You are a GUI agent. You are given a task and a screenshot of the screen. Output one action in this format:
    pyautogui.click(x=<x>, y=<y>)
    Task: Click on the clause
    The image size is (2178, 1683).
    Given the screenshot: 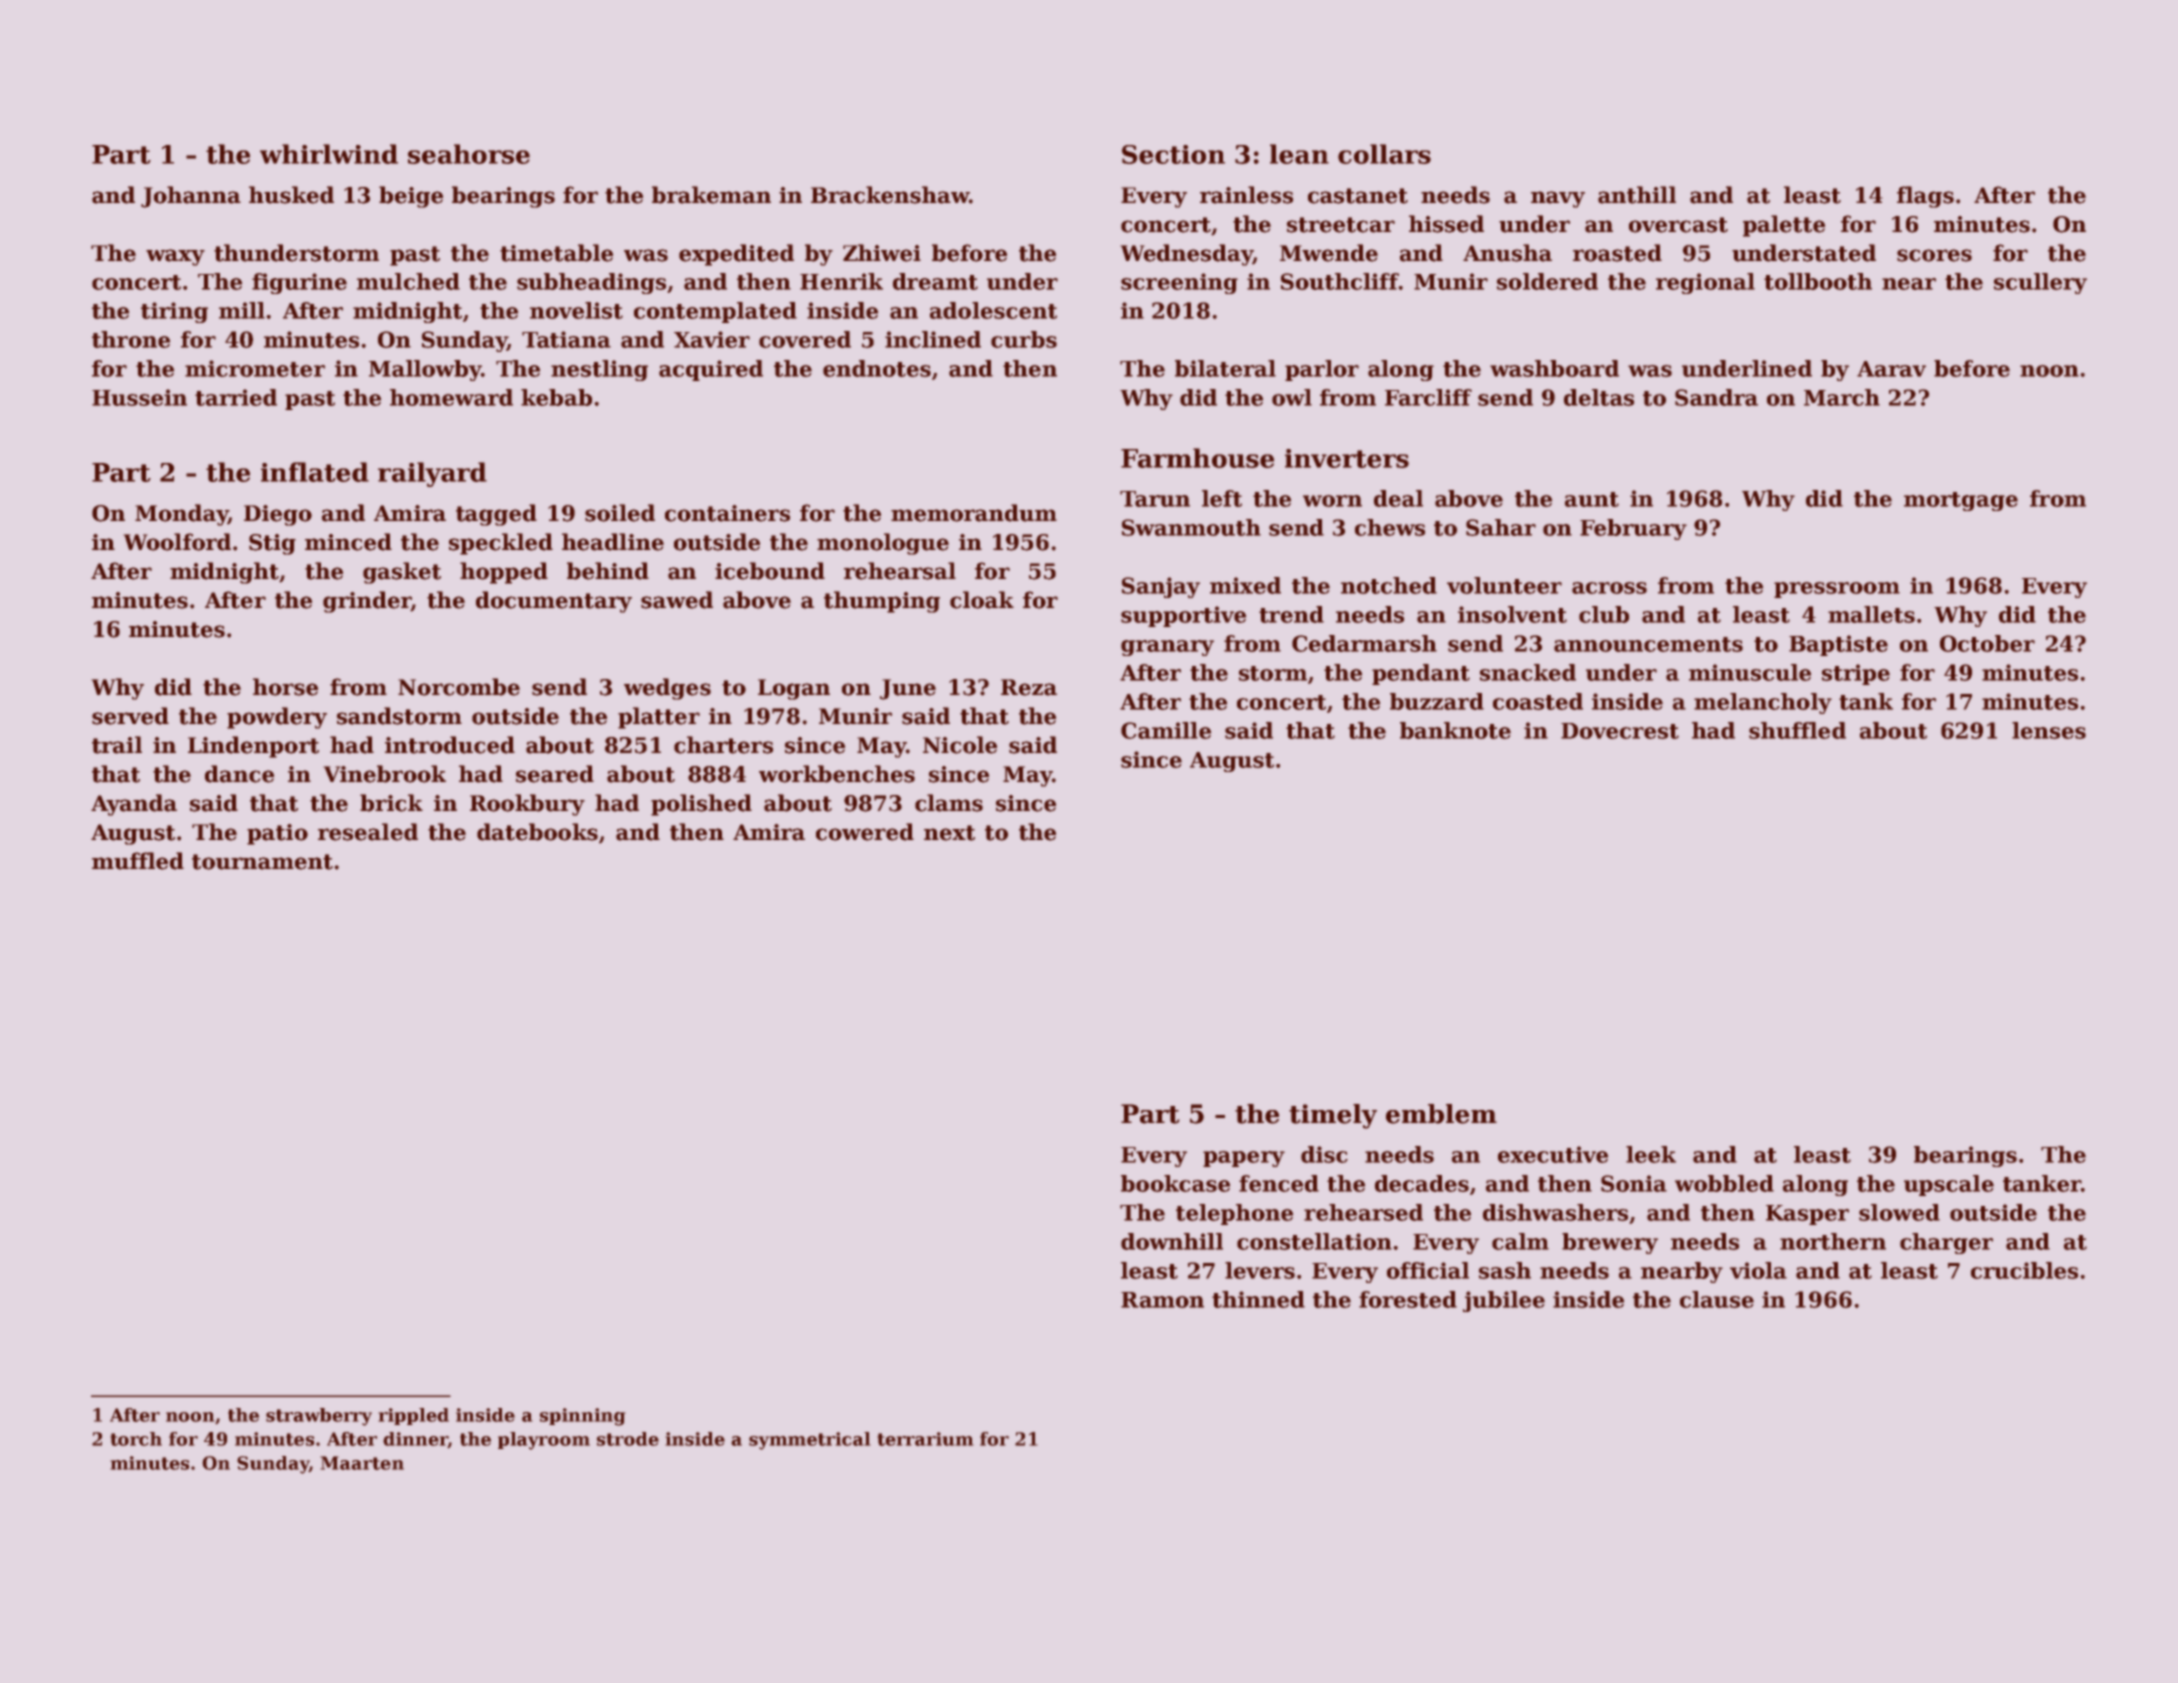 What is the action you would take?
    pyautogui.click(x=1717, y=1299)
